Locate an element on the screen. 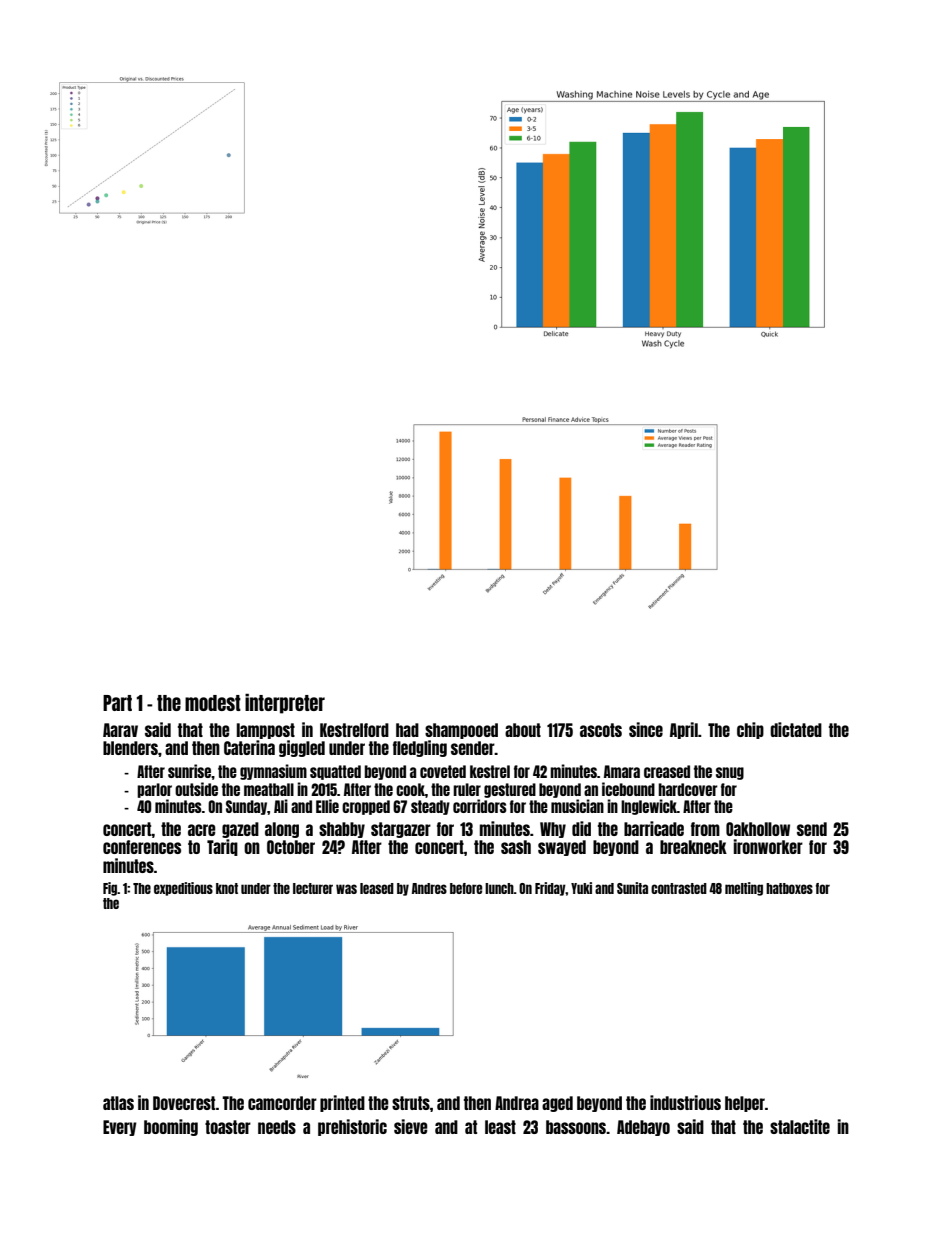  about is located at coordinates (523, 730).
